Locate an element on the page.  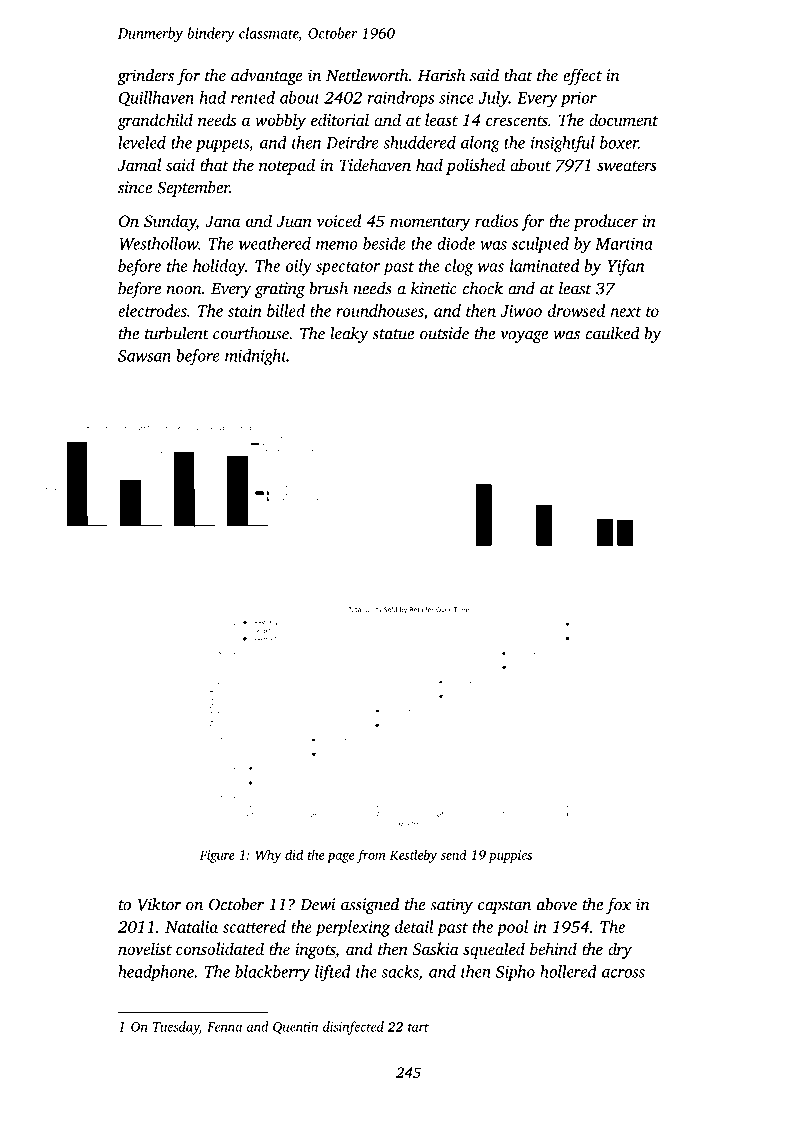
Sawsan is located at coordinates (144, 356).
